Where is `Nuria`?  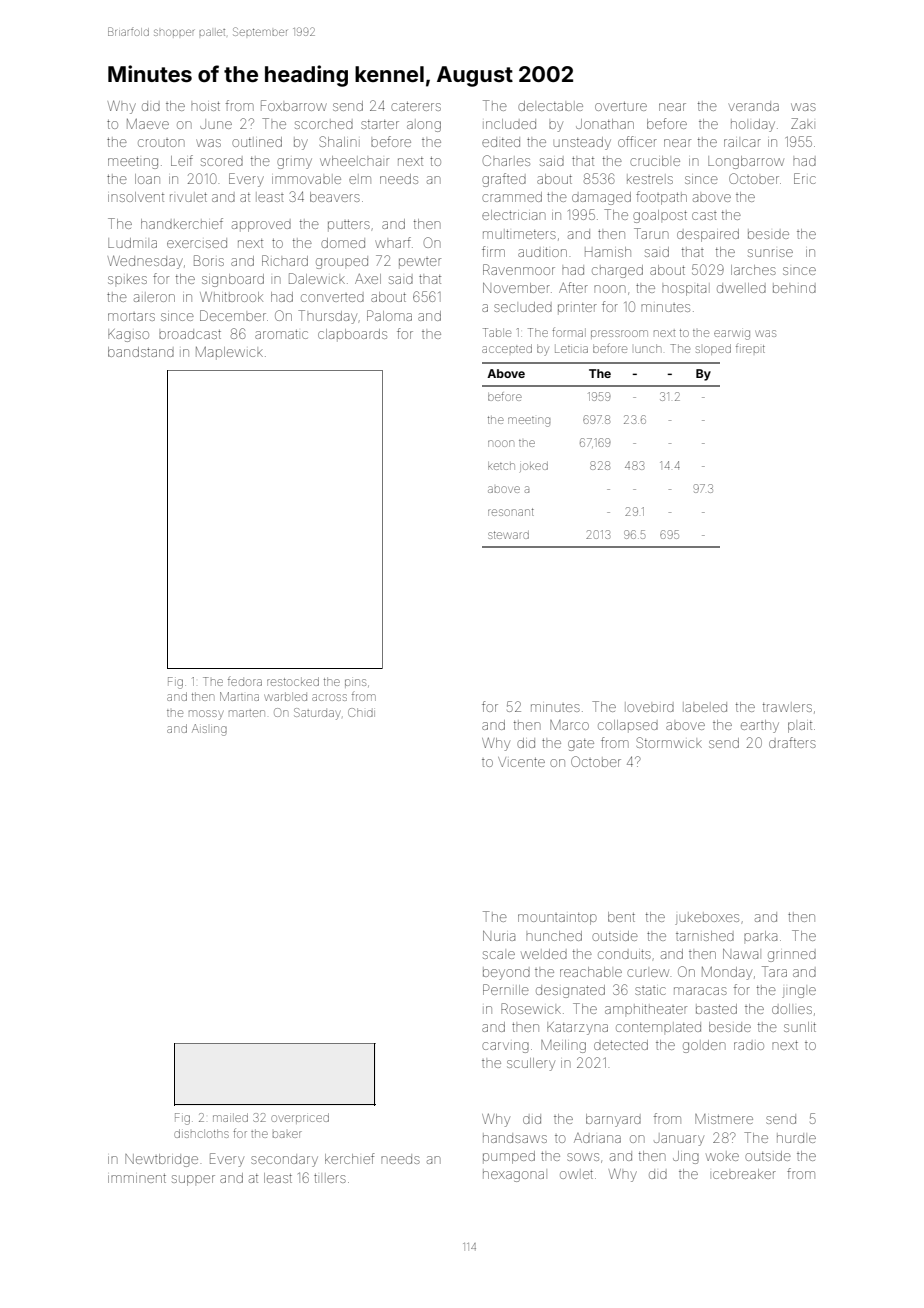
Nuria is located at coordinates (499, 936).
